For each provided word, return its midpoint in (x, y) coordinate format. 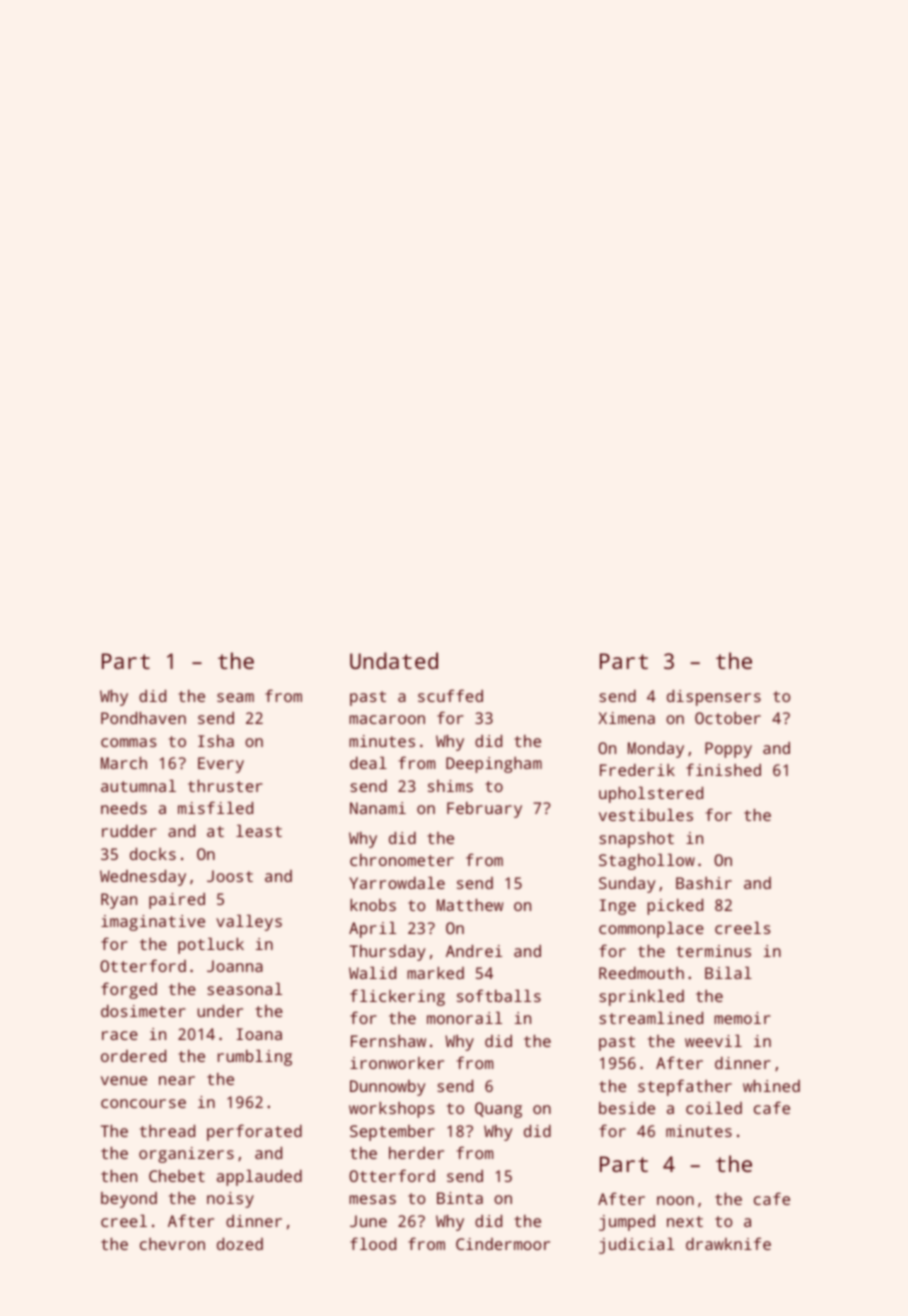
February (484, 810)
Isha (216, 741)
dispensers (714, 698)
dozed (240, 1244)
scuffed (450, 695)
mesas (372, 1199)
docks (153, 854)
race (120, 1035)
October (728, 718)
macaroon (387, 719)
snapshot (636, 840)
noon (675, 1200)
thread (167, 1131)
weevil (713, 1041)
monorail (464, 1018)
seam (235, 697)
